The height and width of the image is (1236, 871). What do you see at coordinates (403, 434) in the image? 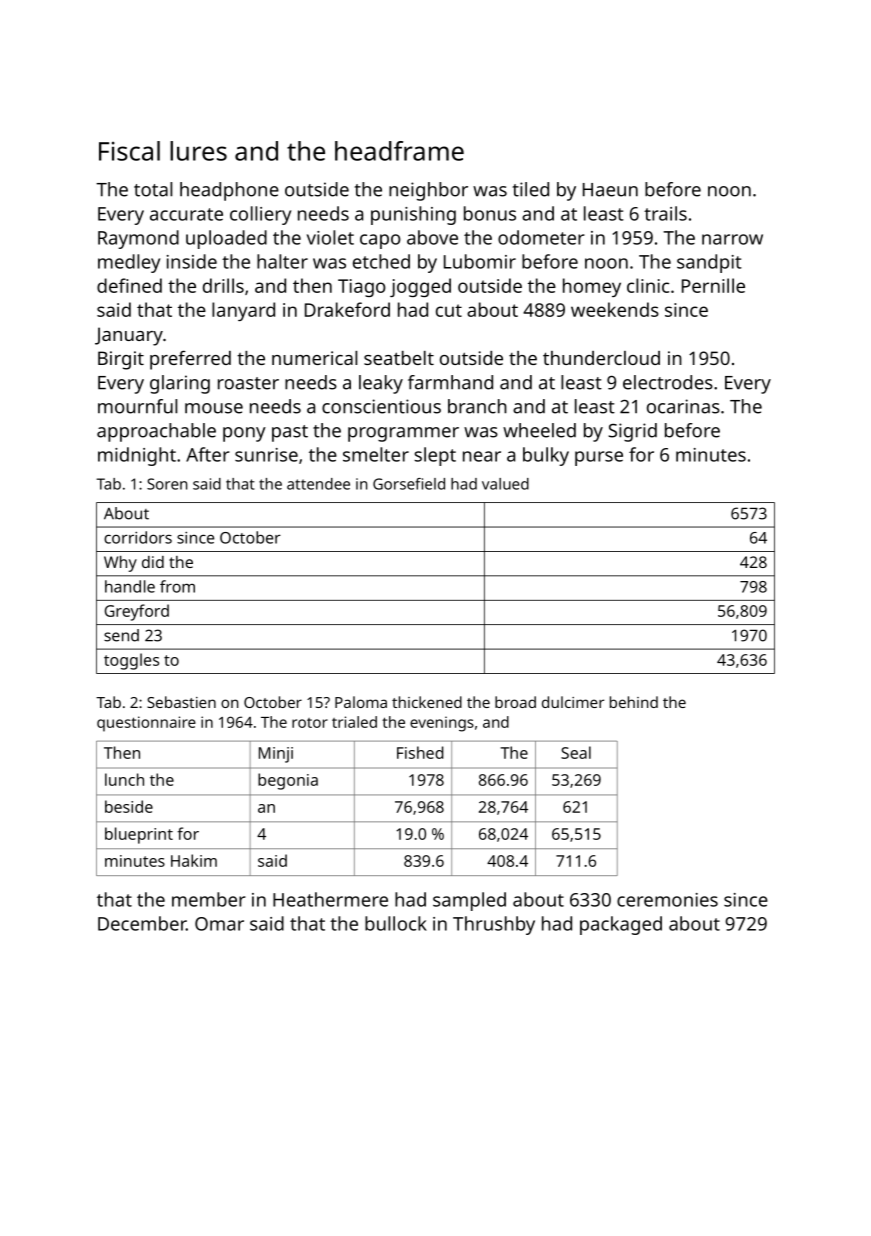
I see `programmer` at bounding box center [403, 434].
